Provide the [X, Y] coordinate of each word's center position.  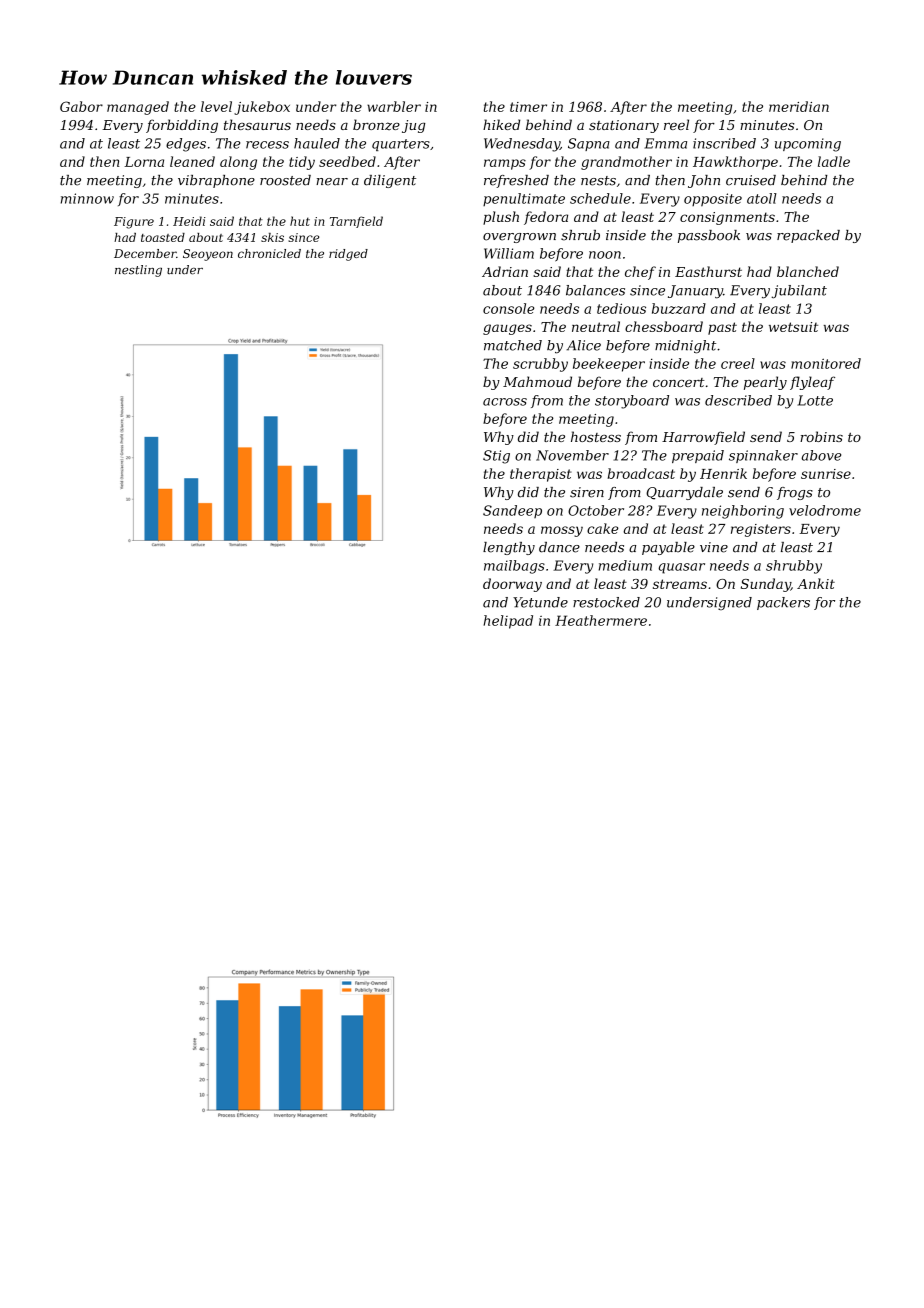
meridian [799, 106]
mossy [562, 531]
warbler [394, 106]
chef [640, 273]
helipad [508, 622]
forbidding [182, 126]
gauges [507, 329]
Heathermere [601, 620]
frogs [795, 493]
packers [783, 603]
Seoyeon [208, 255]
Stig [496, 457]
